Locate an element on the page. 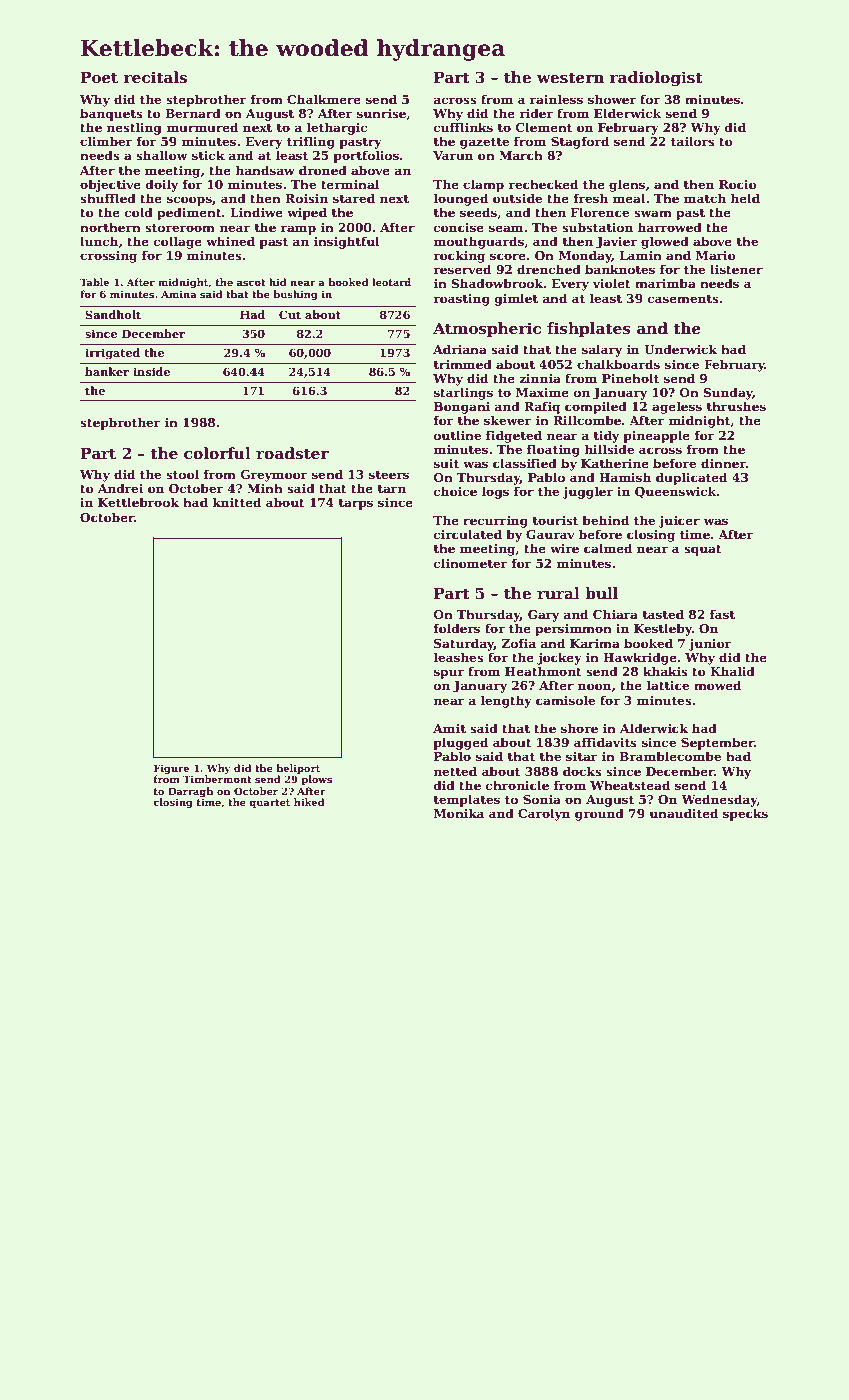 The height and width of the page is (1400, 849). Rocio is located at coordinates (738, 184).
